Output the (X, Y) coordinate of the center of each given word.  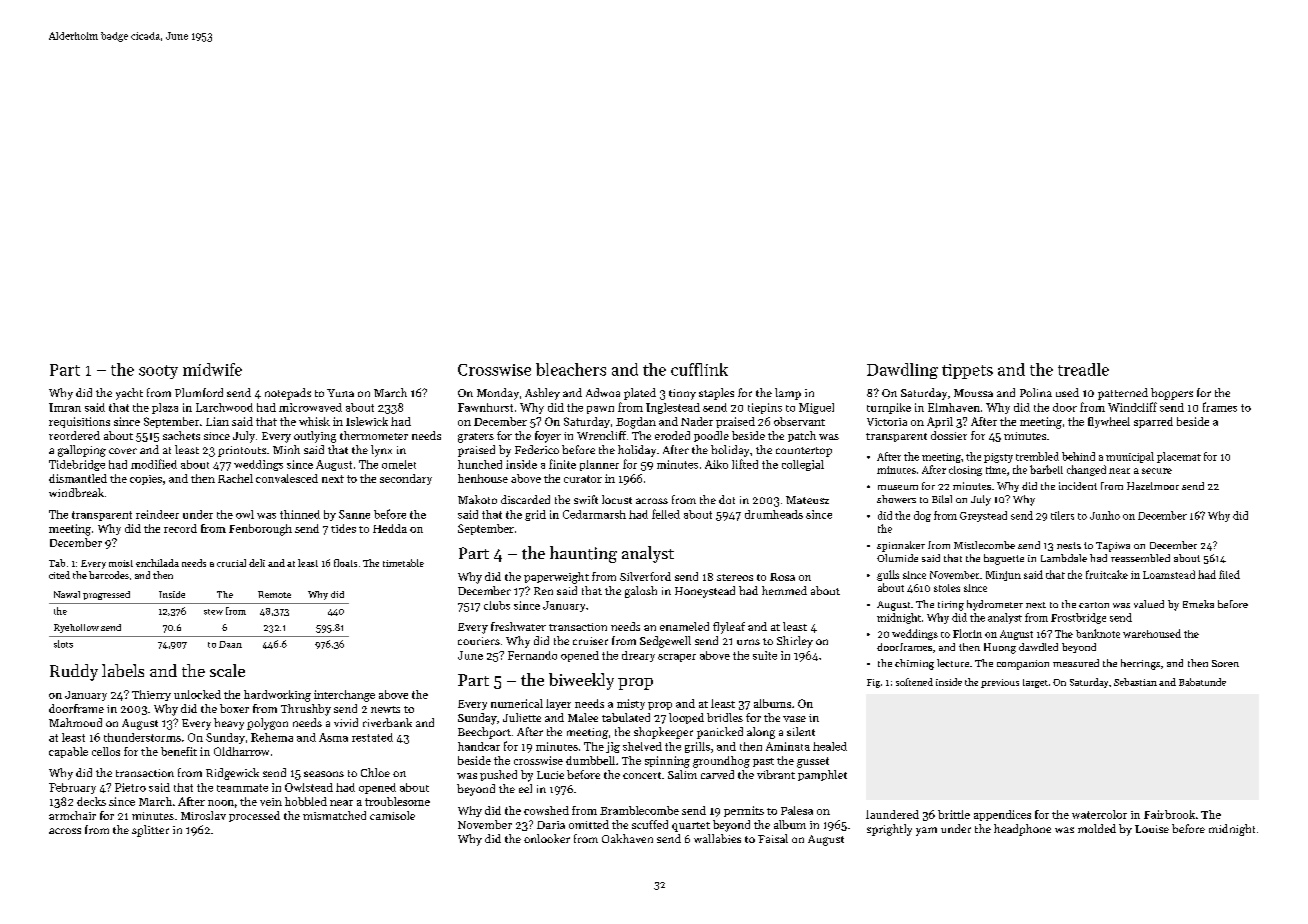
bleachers (571, 369)
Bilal (942, 499)
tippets (967, 371)
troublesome (397, 801)
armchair (72, 815)
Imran (65, 407)
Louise (1152, 829)
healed (830, 746)
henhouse (483, 478)
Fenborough (260, 530)
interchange (344, 696)
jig (613, 747)
